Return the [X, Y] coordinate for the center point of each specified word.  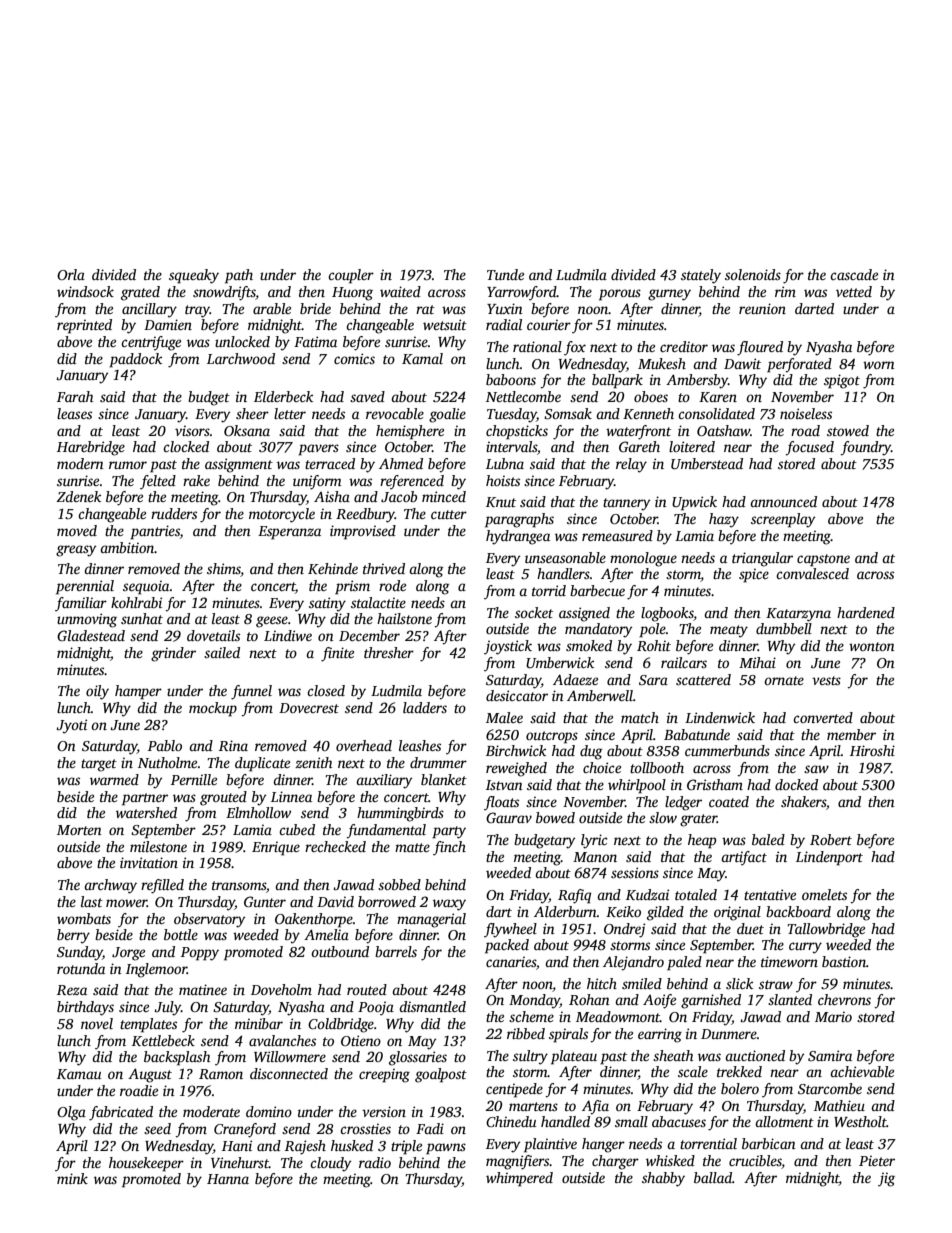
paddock [135, 360]
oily [97, 692]
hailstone [404, 618]
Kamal [422, 358]
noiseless [806, 413]
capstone [823, 560]
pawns [446, 1149]
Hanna [228, 1179]
